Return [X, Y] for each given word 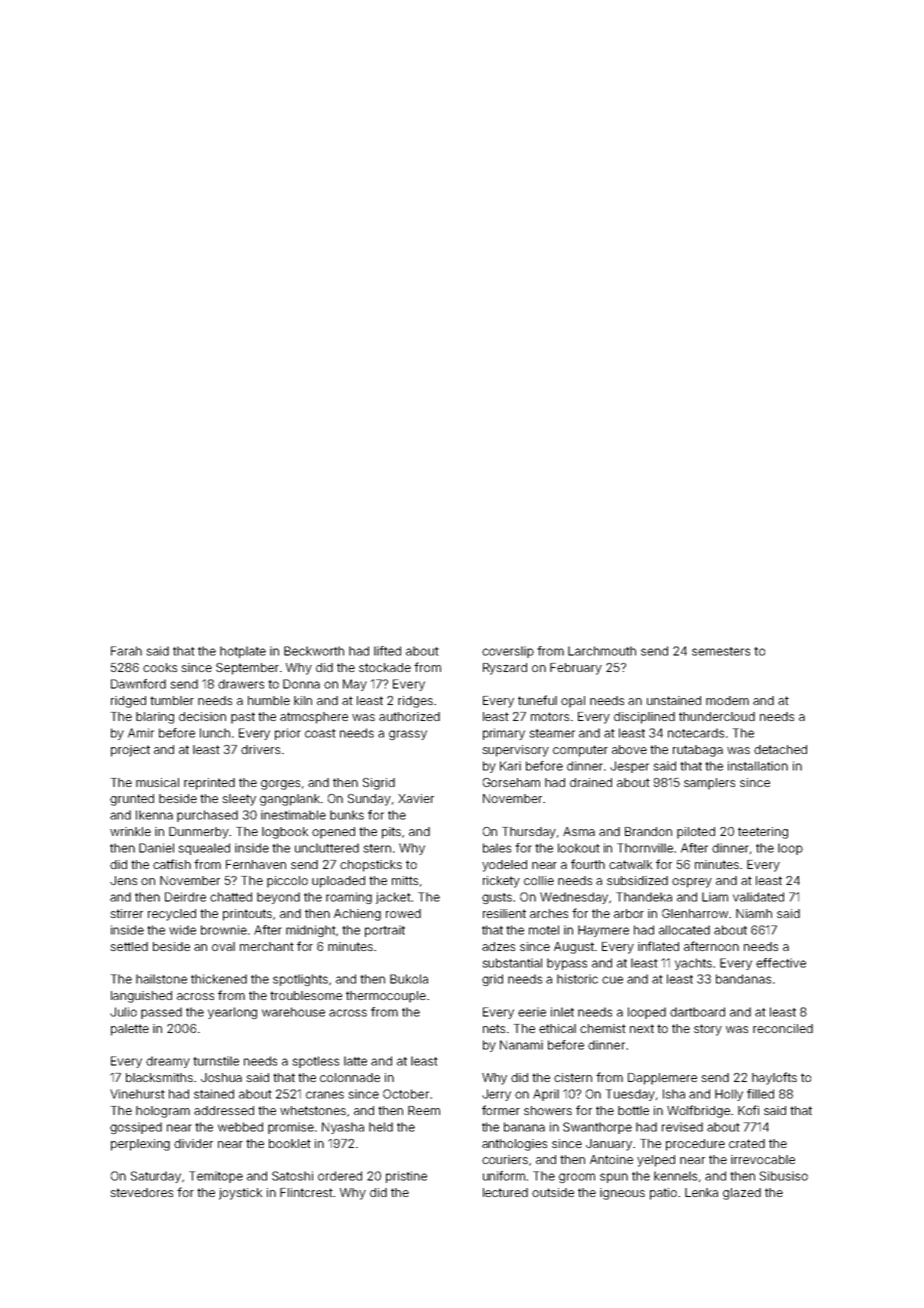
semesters [721, 651]
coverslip [508, 652]
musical [157, 782]
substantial [512, 963]
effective [781, 963]
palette [130, 1030]
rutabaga [698, 751]
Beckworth [314, 651]
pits [391, 833]
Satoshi [292, 1176]
